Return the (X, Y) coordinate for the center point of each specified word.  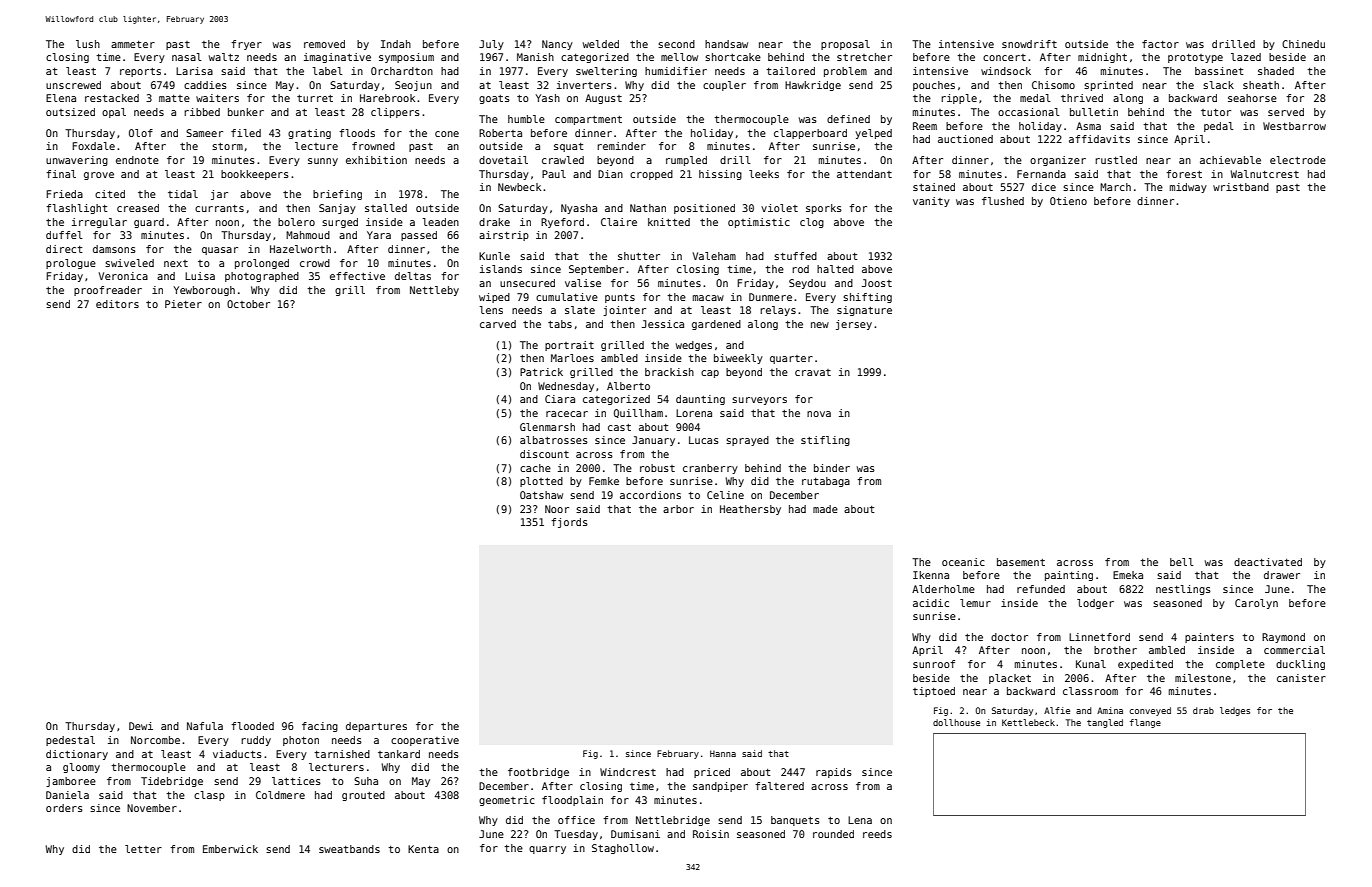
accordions (650, 495)
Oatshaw (541, 495)
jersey (854, 325)
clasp (209, 796)
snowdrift (1029, 44)
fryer (246, 45)
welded (601, 44)
